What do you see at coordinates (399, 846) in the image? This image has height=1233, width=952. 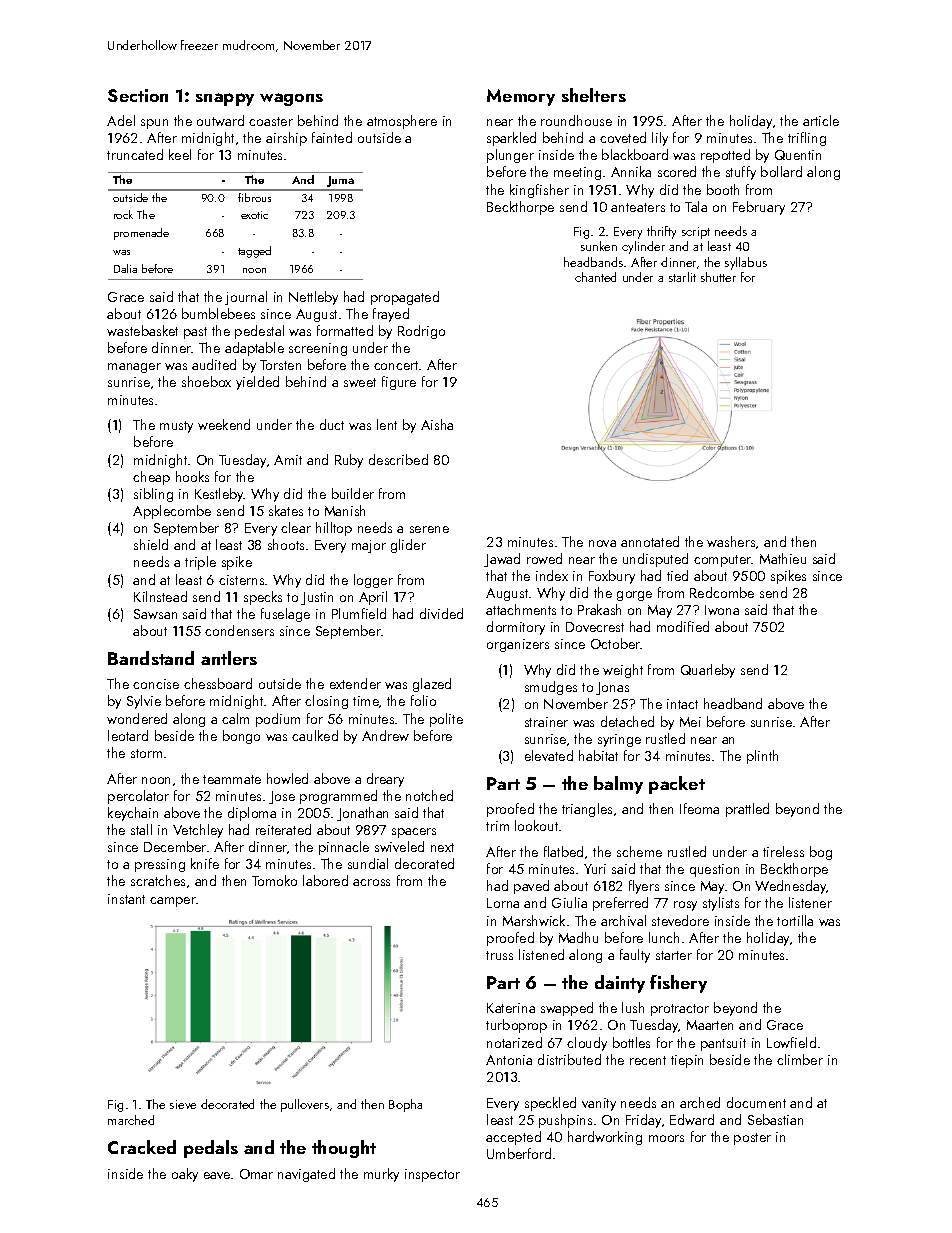 I see `swiveled` at bounding box center [399, 846].
